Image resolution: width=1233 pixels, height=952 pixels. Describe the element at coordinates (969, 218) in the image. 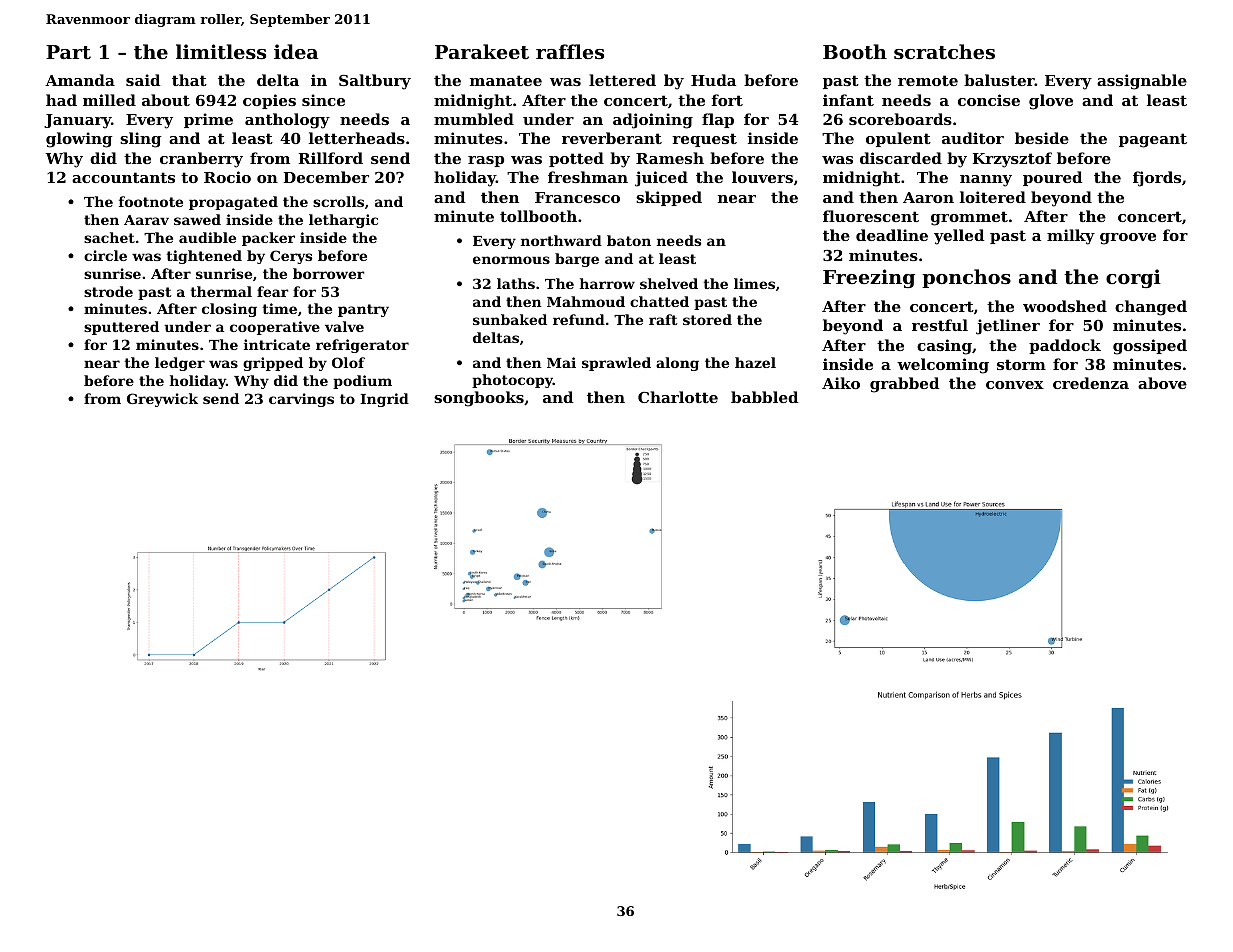

I see `grommet` at that location.
